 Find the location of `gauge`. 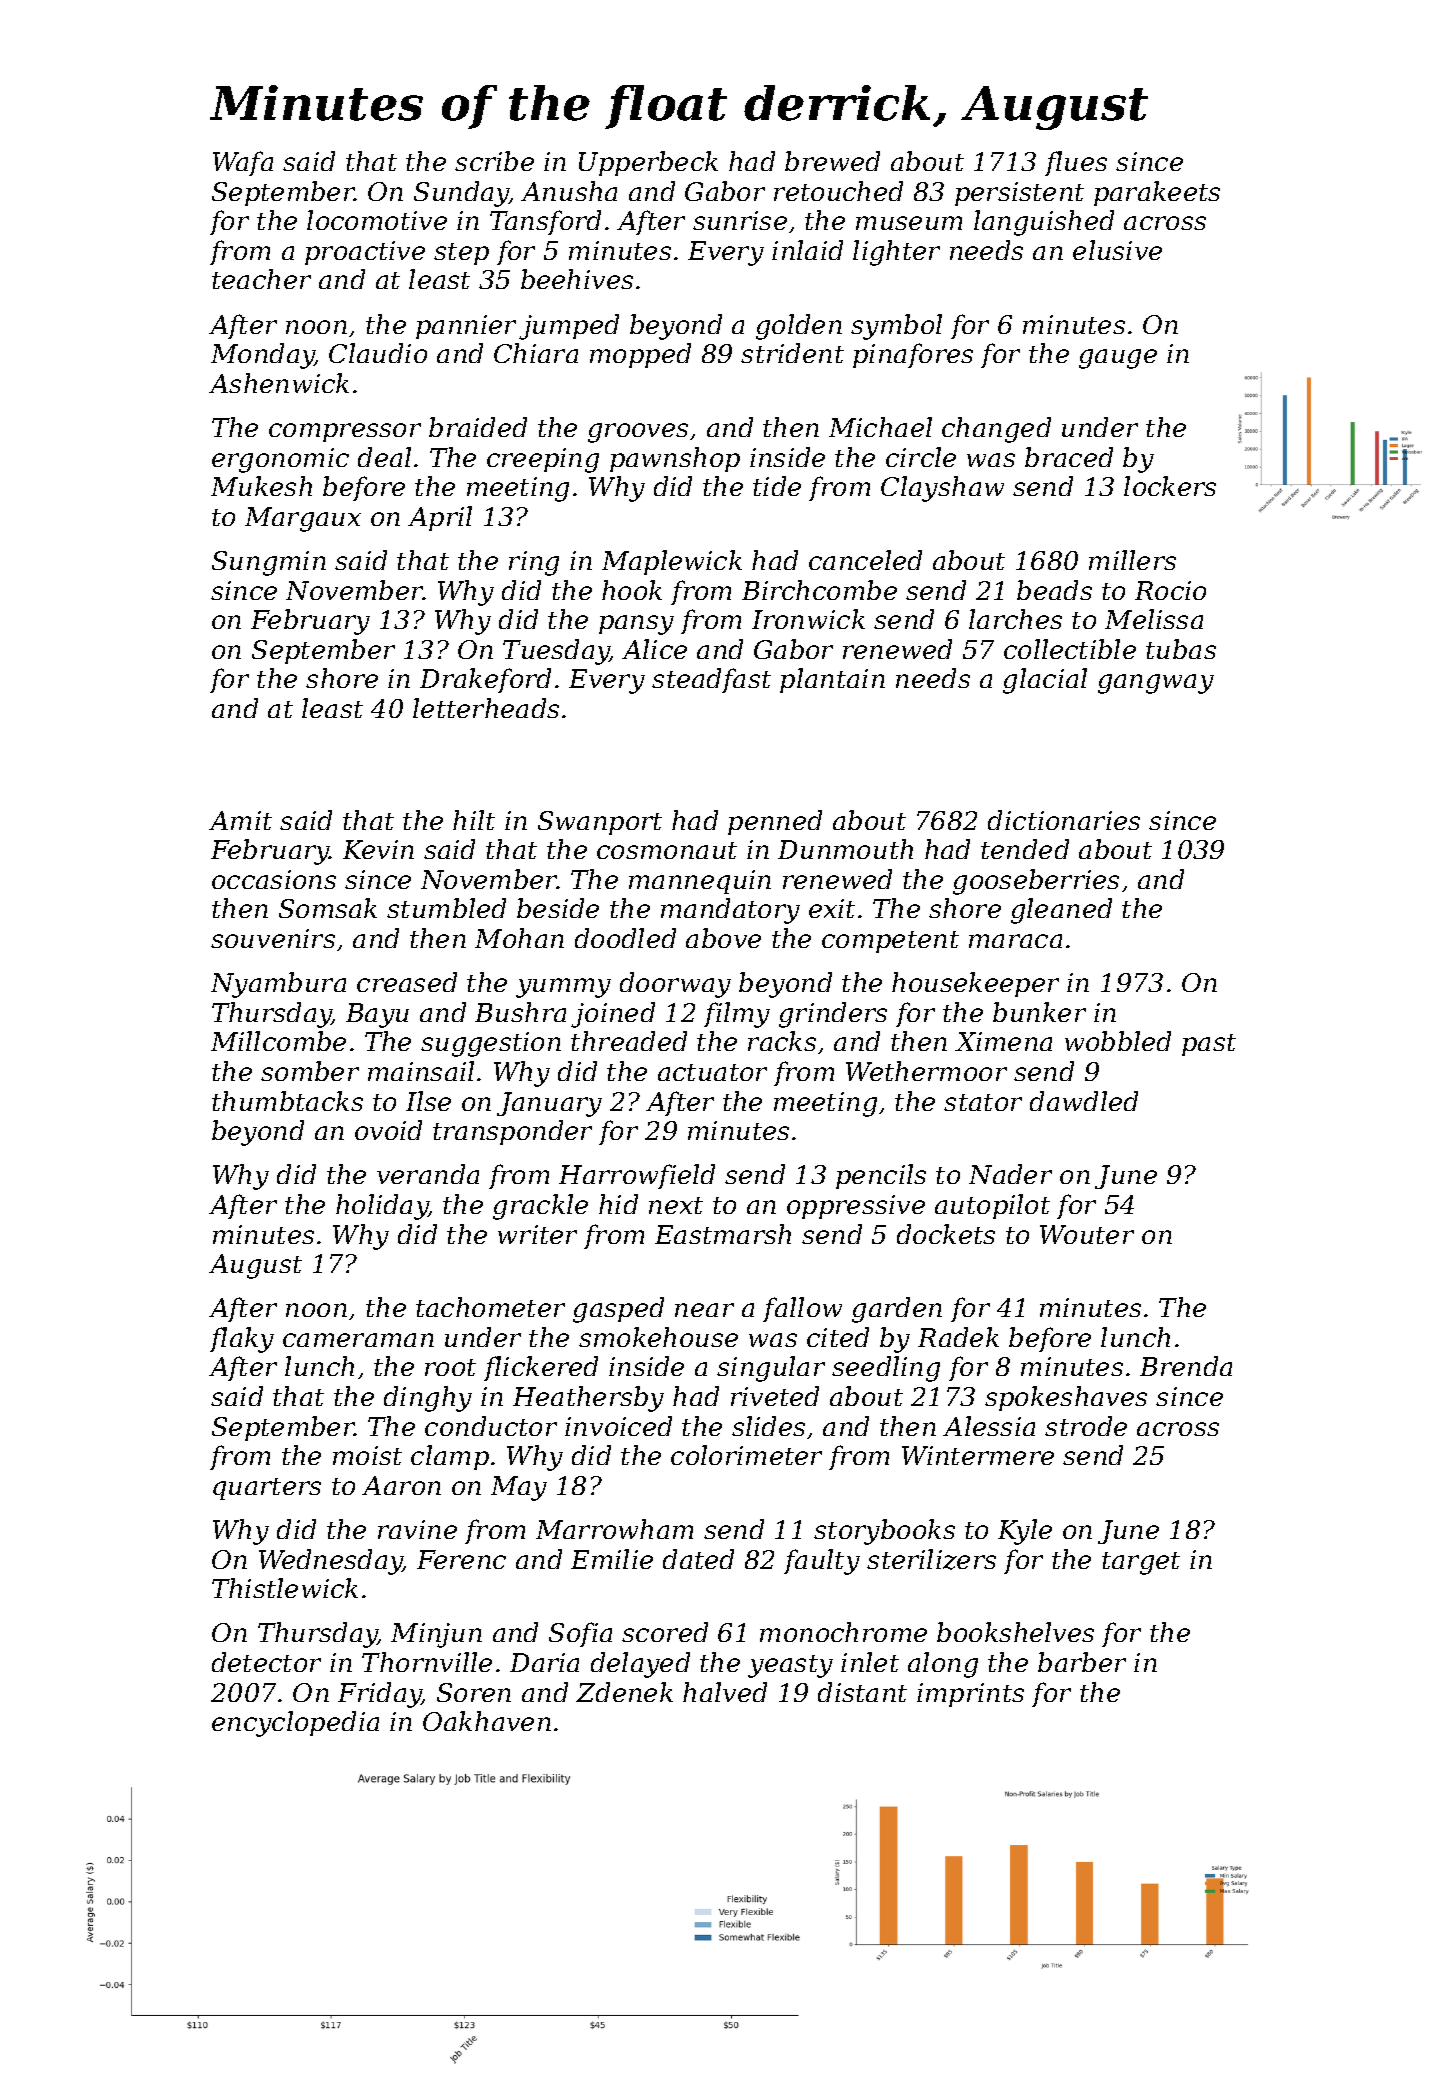

gauge is located at coordinates (1118, 359).
